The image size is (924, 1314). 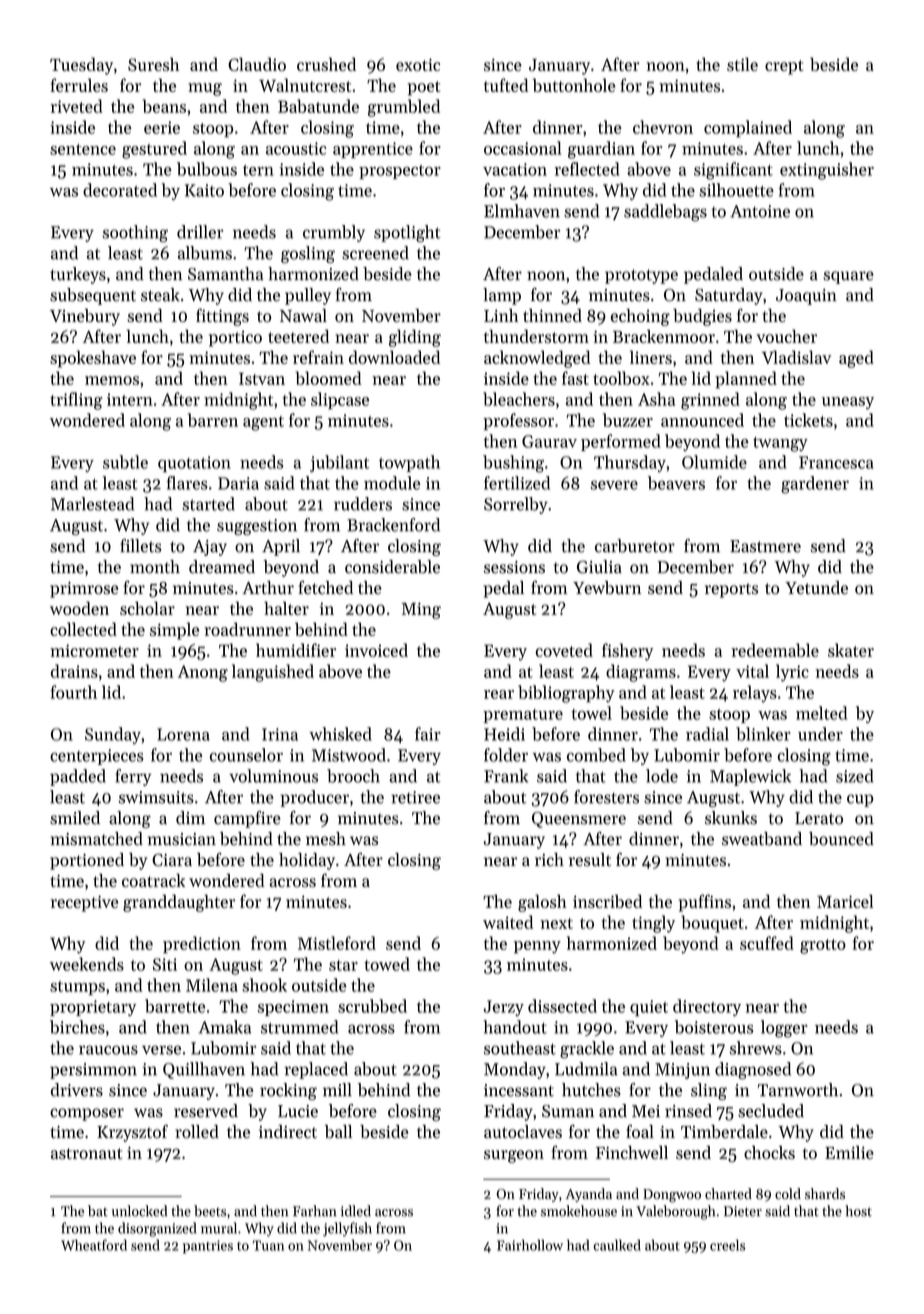 What do you see at coordinates (617, 1245) in the image?
I see `caulked` at bounding box center [617, 1245].
